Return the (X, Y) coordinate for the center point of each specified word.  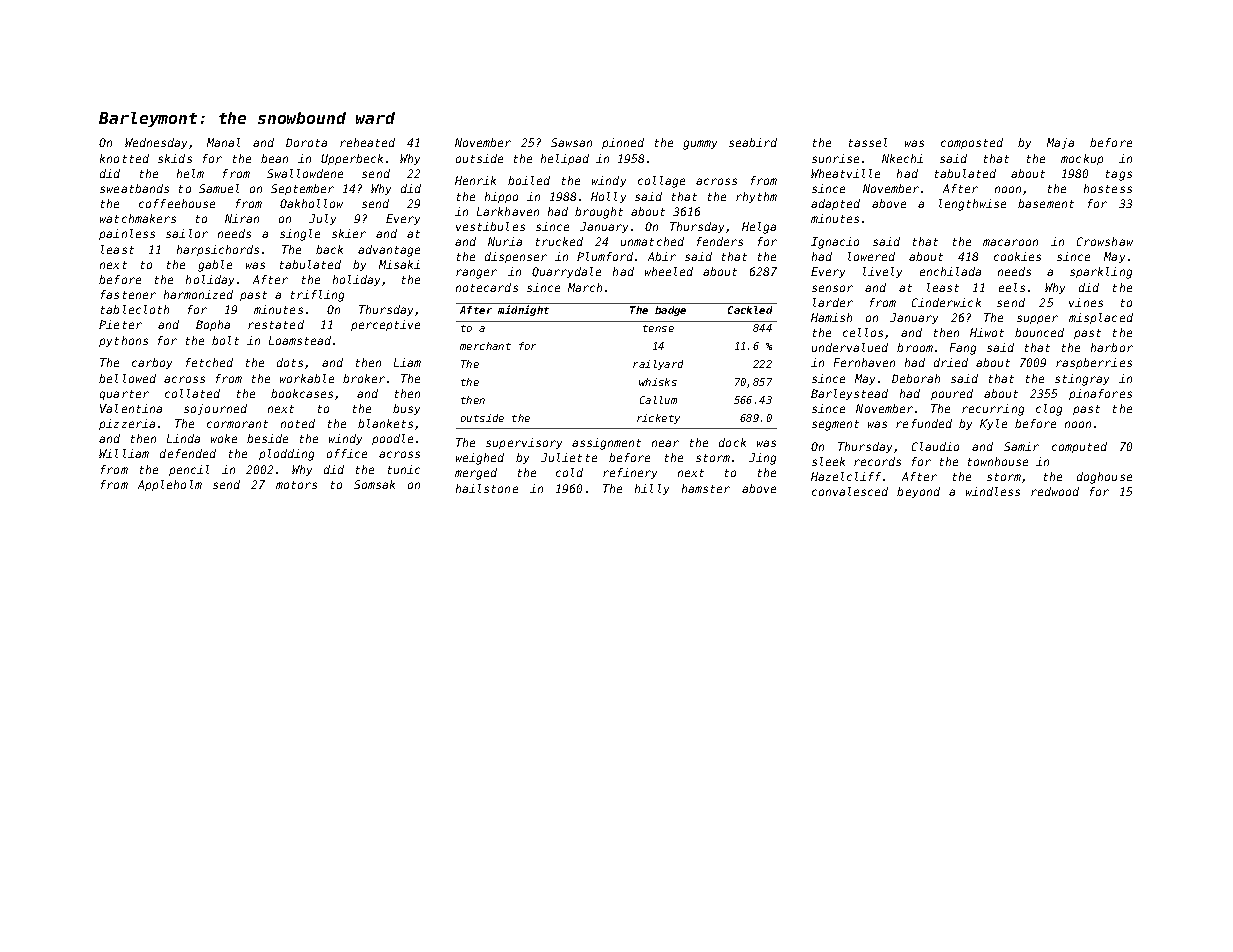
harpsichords (218, 250)
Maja (1060, 143)
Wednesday (156, 143)
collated (192, 393)
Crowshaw (1105, 241)
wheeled (669, 271)
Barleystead (849, 394)
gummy (700, 145)
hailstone (487, 488)
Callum (658, 400)
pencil (189, 470)
